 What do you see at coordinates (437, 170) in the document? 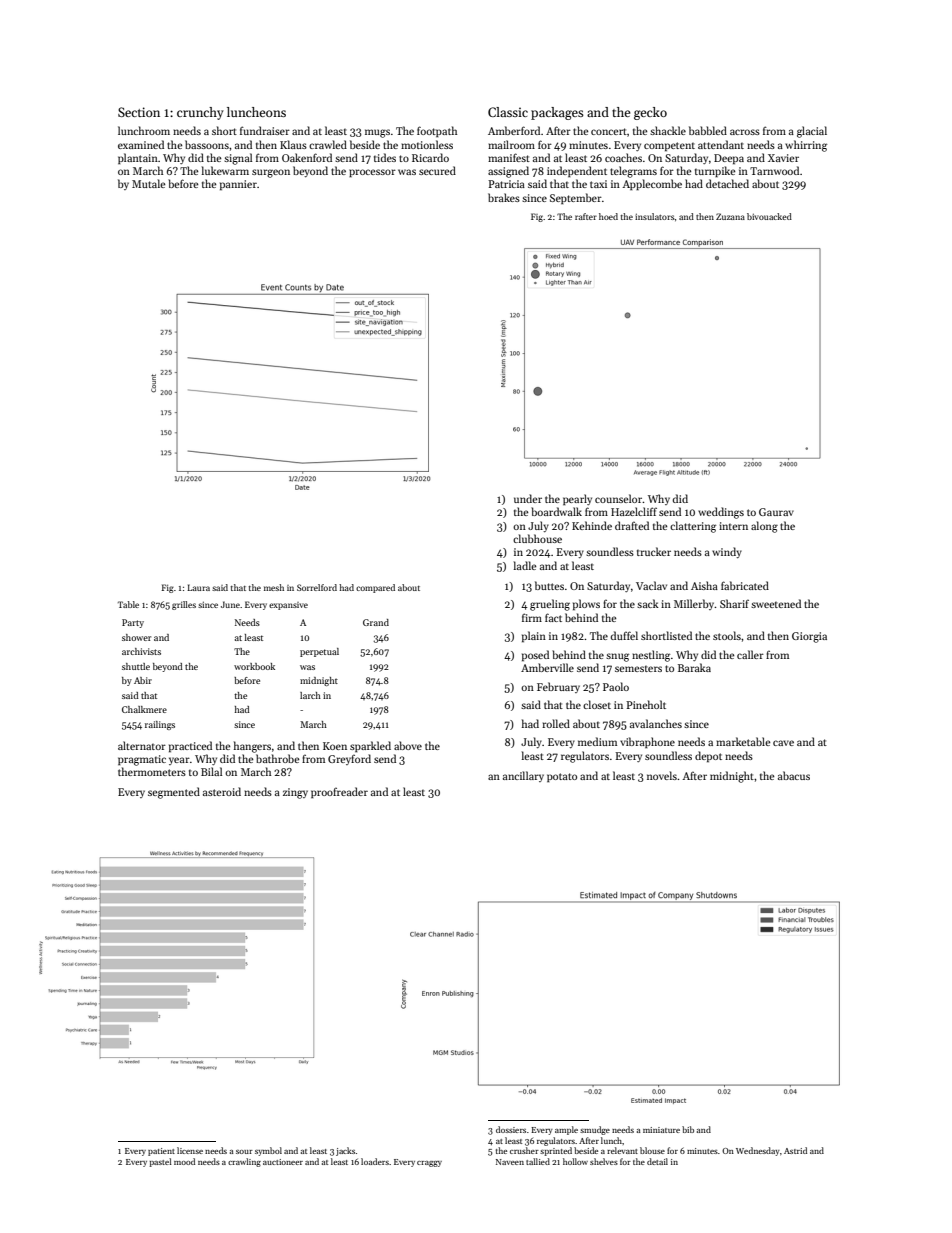
I see `secured` at bounding box center [437, 170].
